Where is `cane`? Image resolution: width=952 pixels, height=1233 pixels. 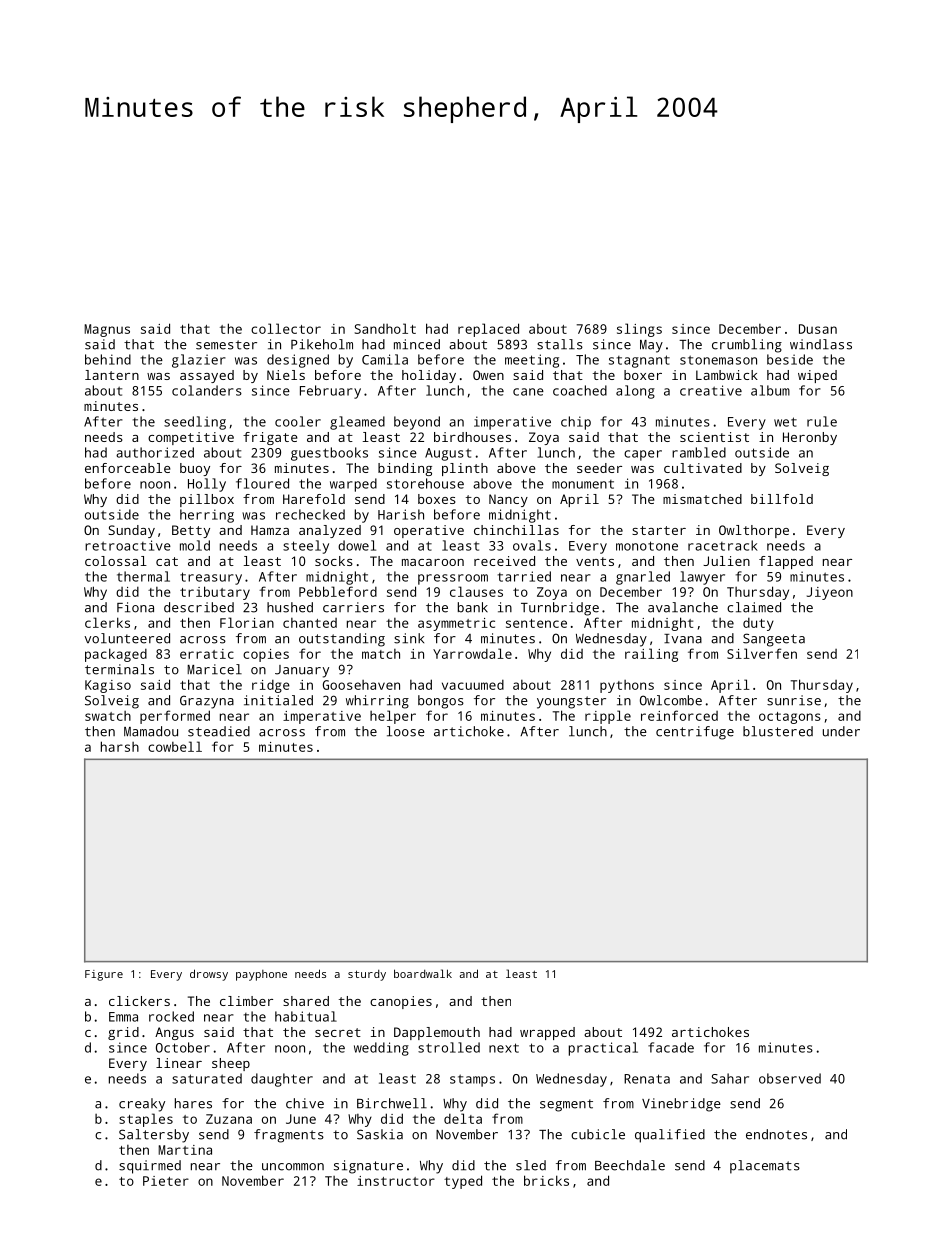
cane is located at coordinates (528, 392).
